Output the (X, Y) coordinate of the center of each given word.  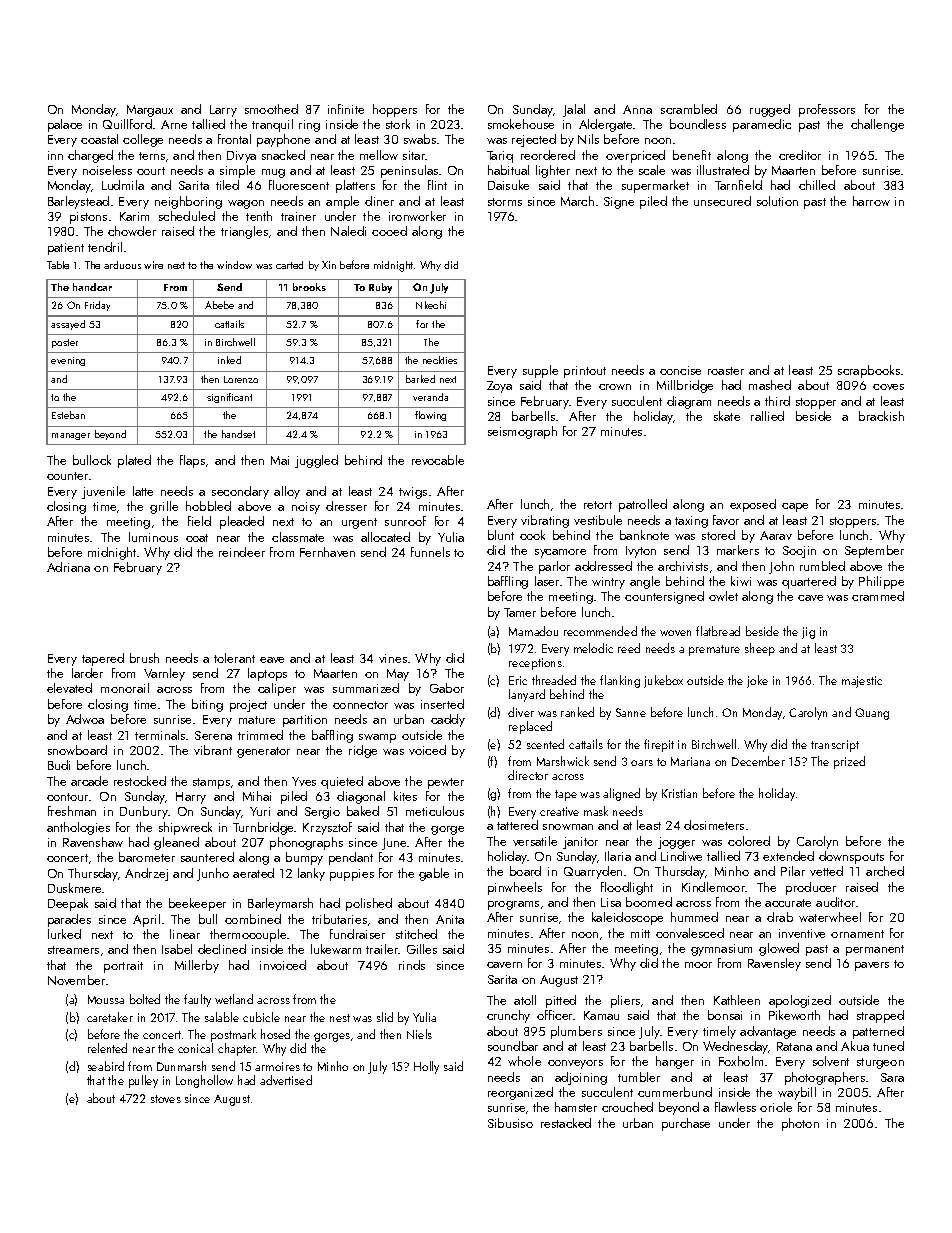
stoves (166, 1099)
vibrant (213, 750)
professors (827, 110)
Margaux (150, 111)
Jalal (574, 110)
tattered (517, 825)
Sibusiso (510, 1123)
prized (849, 762)
